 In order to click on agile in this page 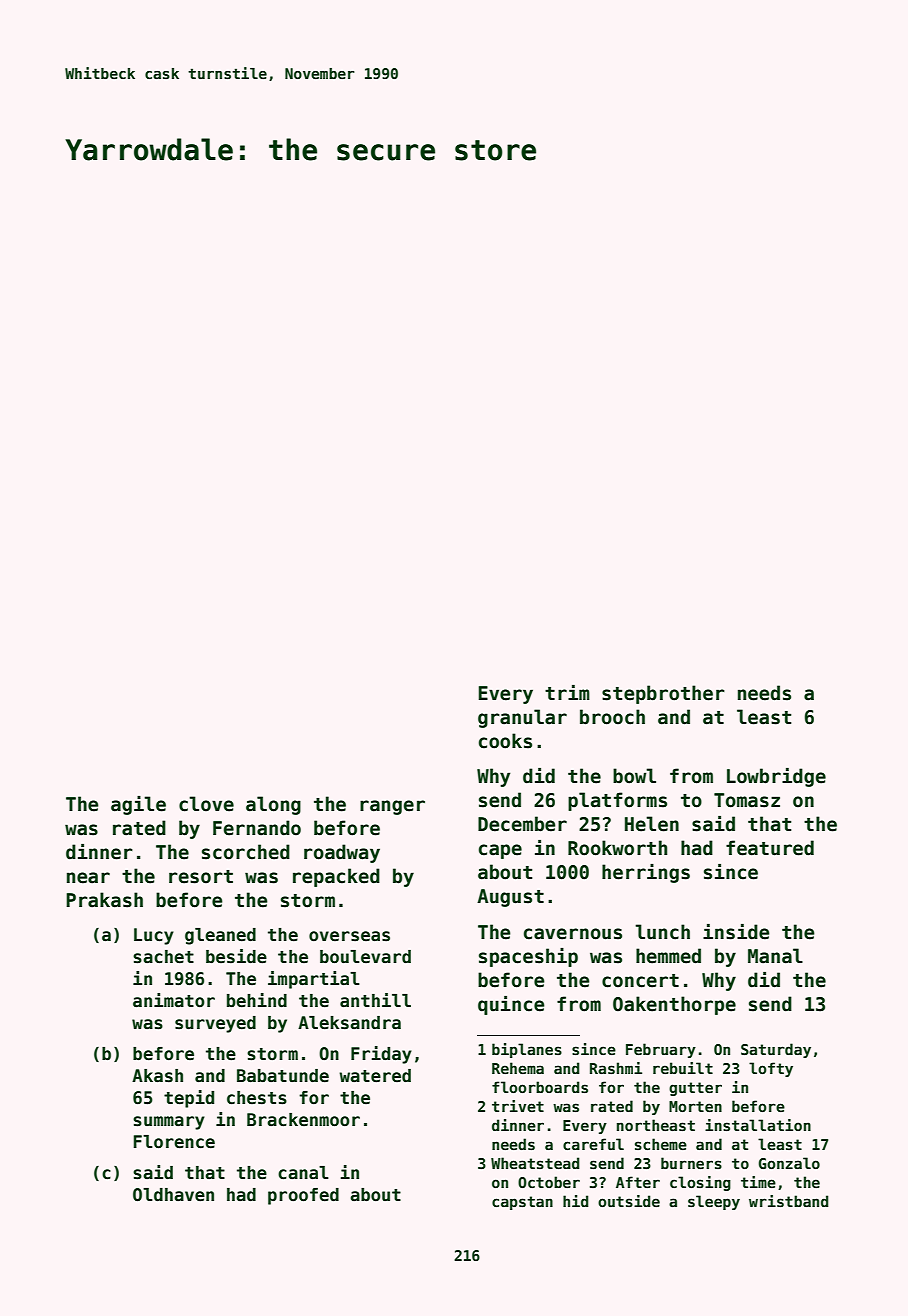, I will do `click(138, 805)`.
